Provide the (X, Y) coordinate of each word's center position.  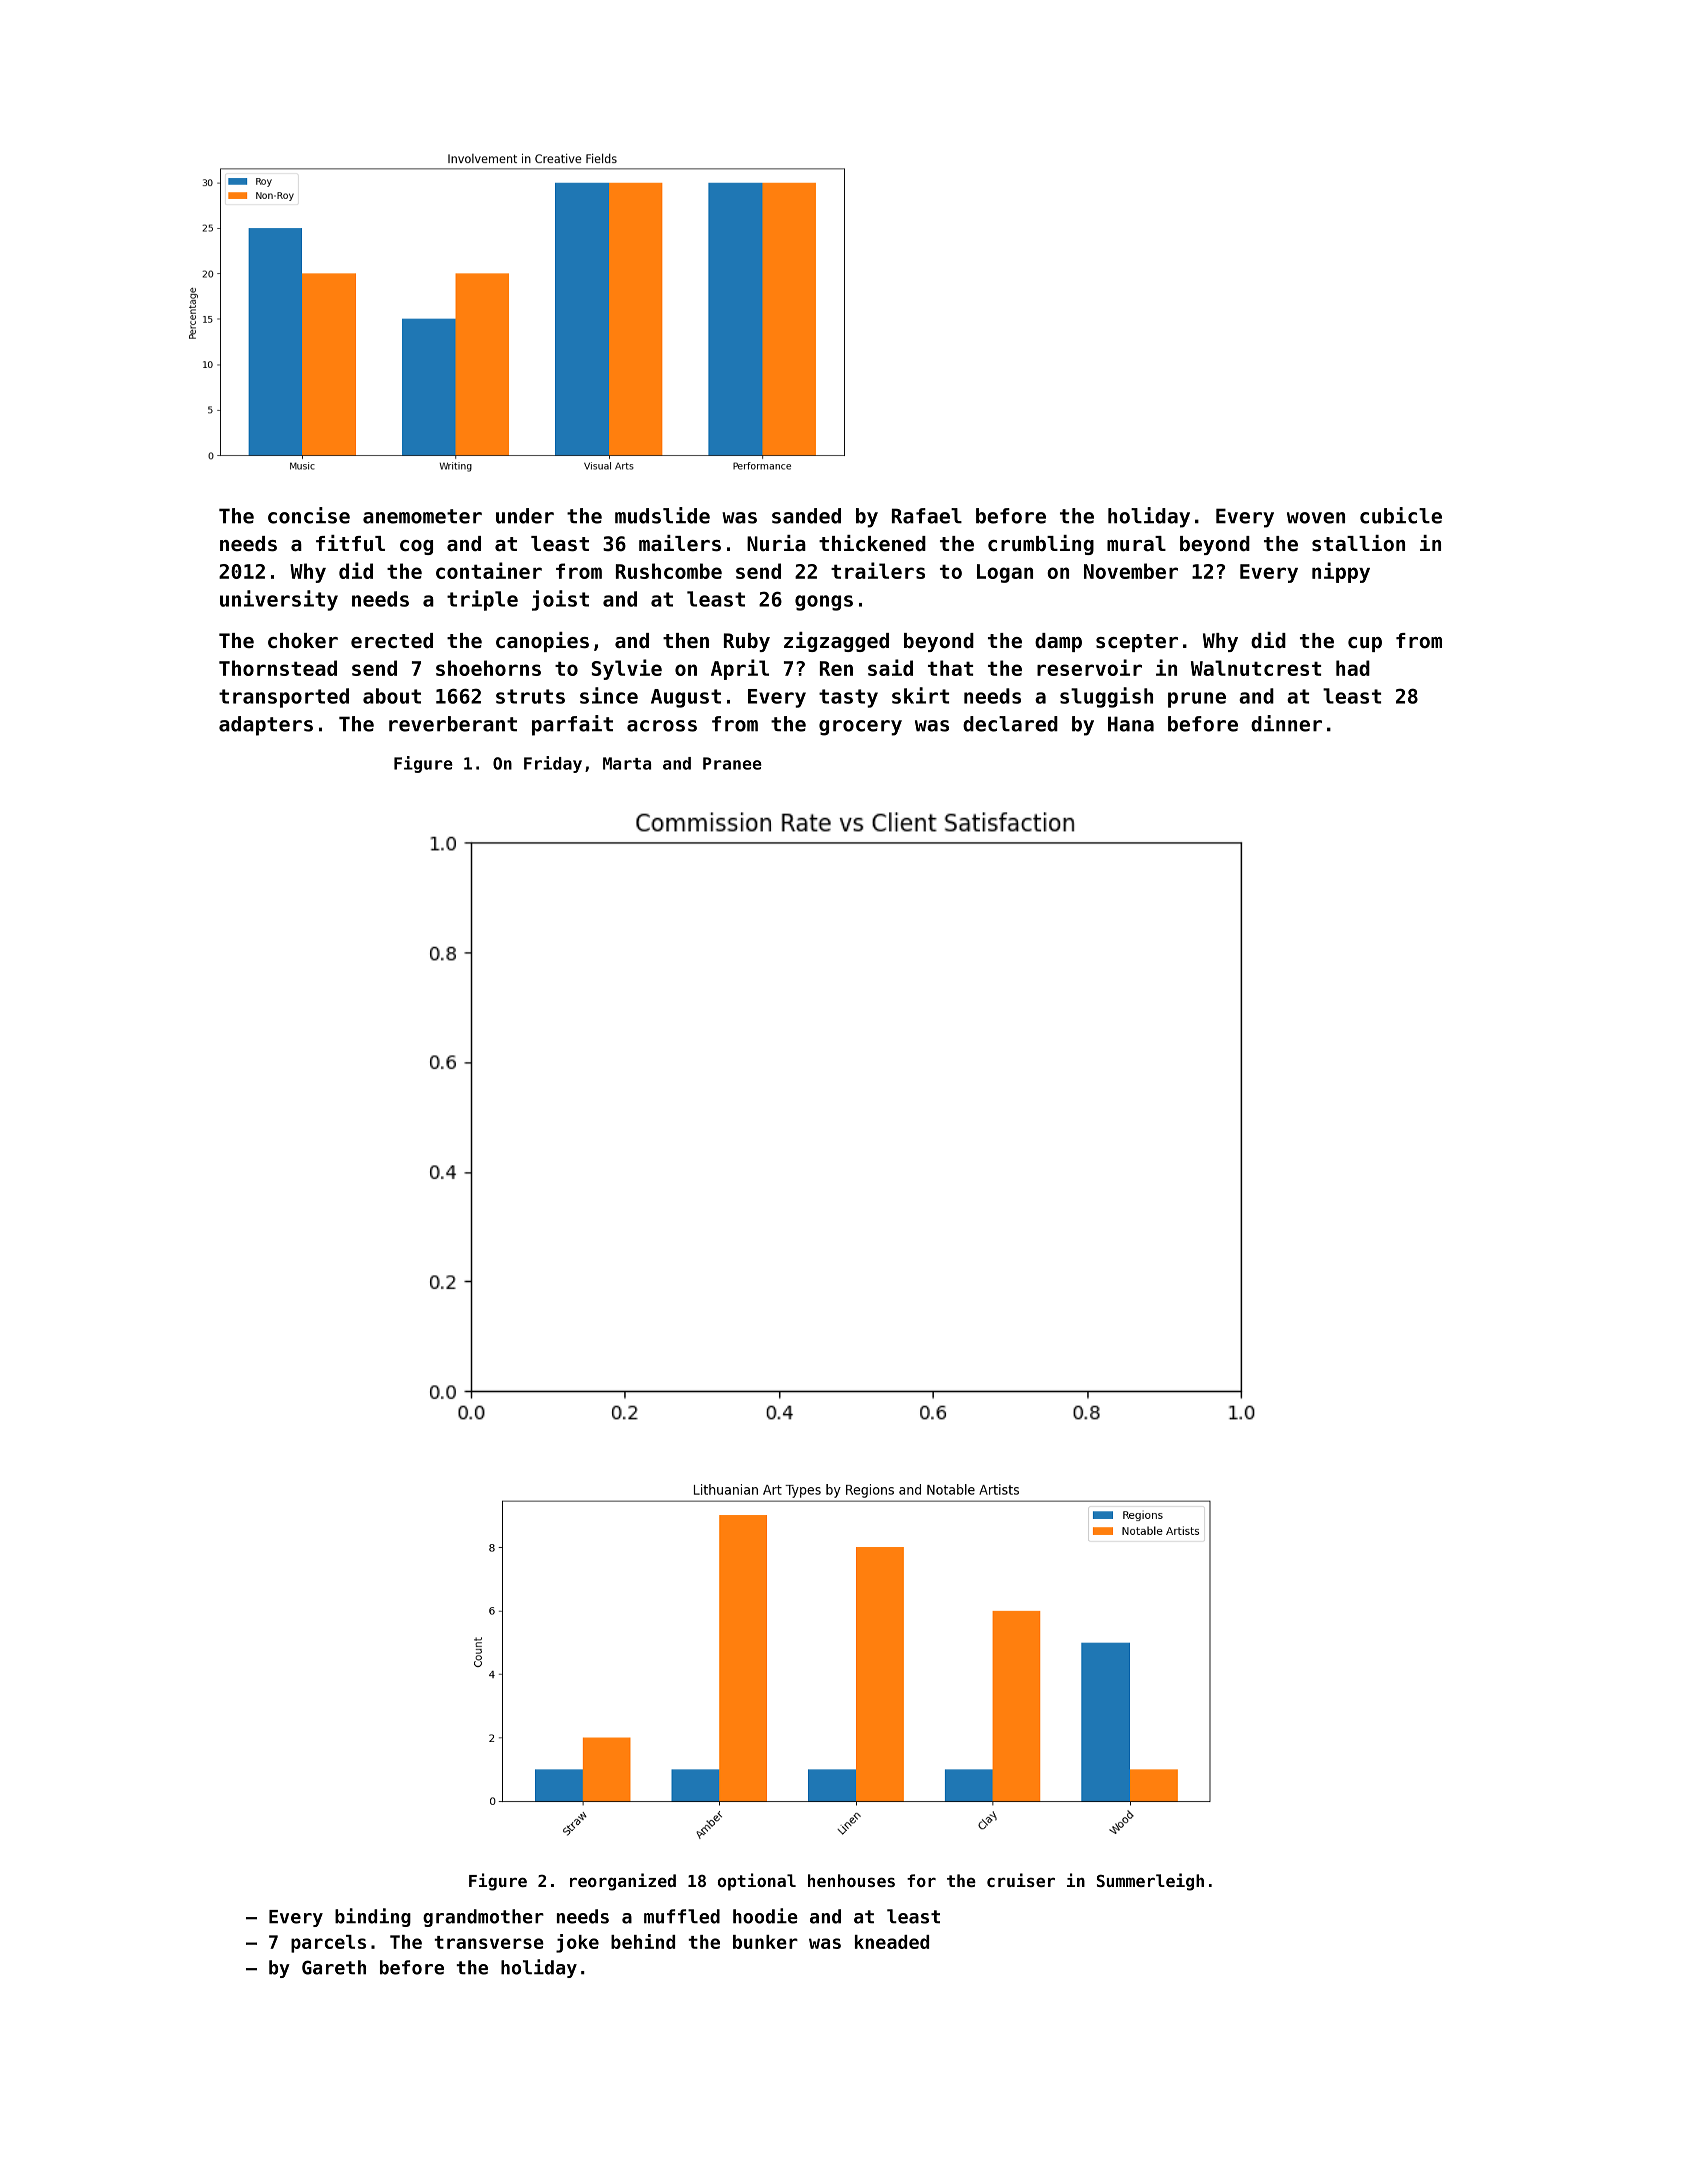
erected (392, 641)
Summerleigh (1150, 1882)
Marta (627, 763)
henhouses (851, 1880)
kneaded (892, 1942)
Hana (1131, 724)
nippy (1341, 572)
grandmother (483, 1918)
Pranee (732, 763)
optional (757, 1882)
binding (373, 1917)
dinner (1286, 723)
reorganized (623, 1882)
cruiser (1021, 1880)
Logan (1005, 573)
